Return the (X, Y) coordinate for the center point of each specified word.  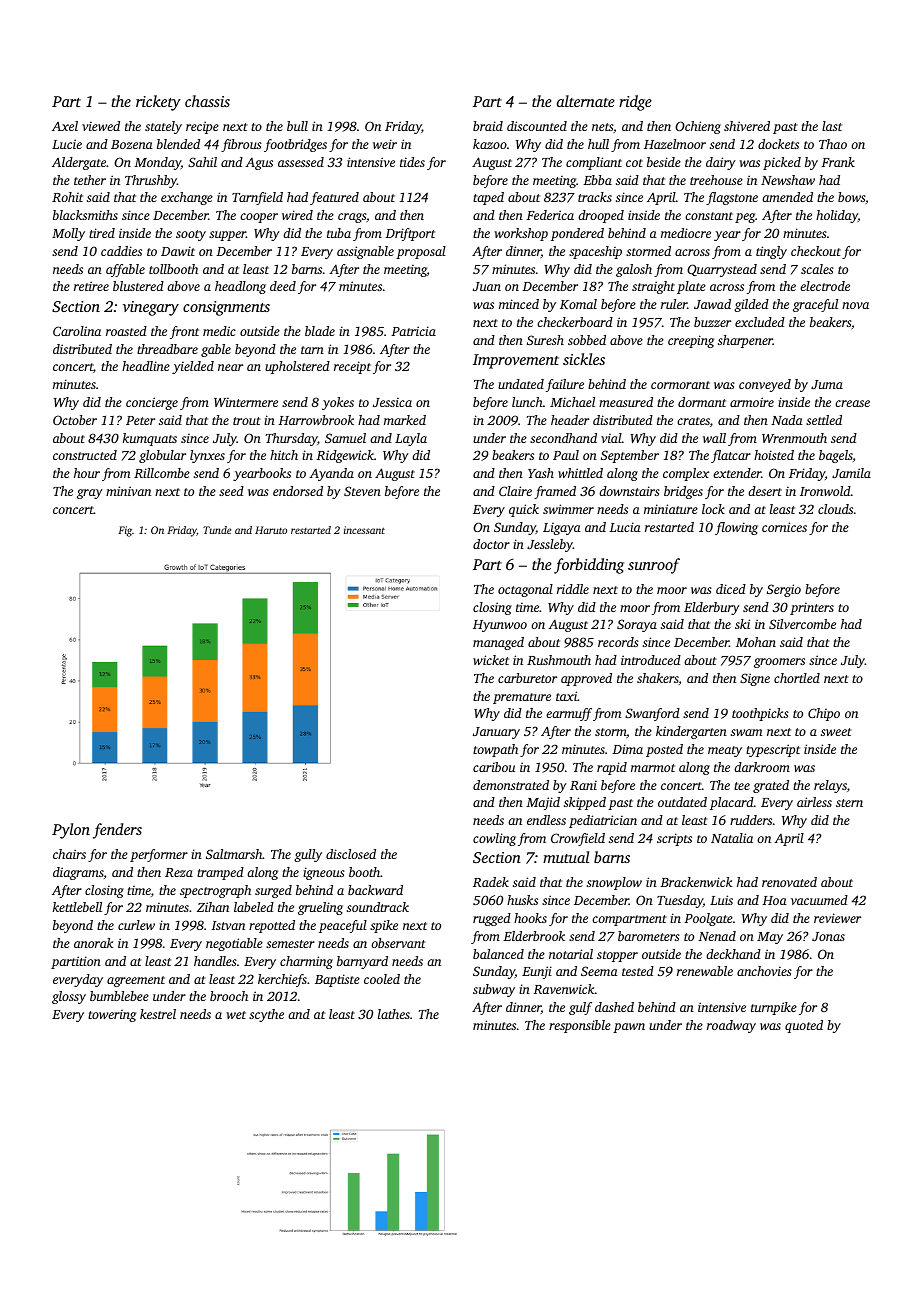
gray (90, 494)
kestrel (158, 1014)
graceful (815, 305)
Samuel (345, 438)
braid (488, 126)
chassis (207, 101)
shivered (747, 126)
